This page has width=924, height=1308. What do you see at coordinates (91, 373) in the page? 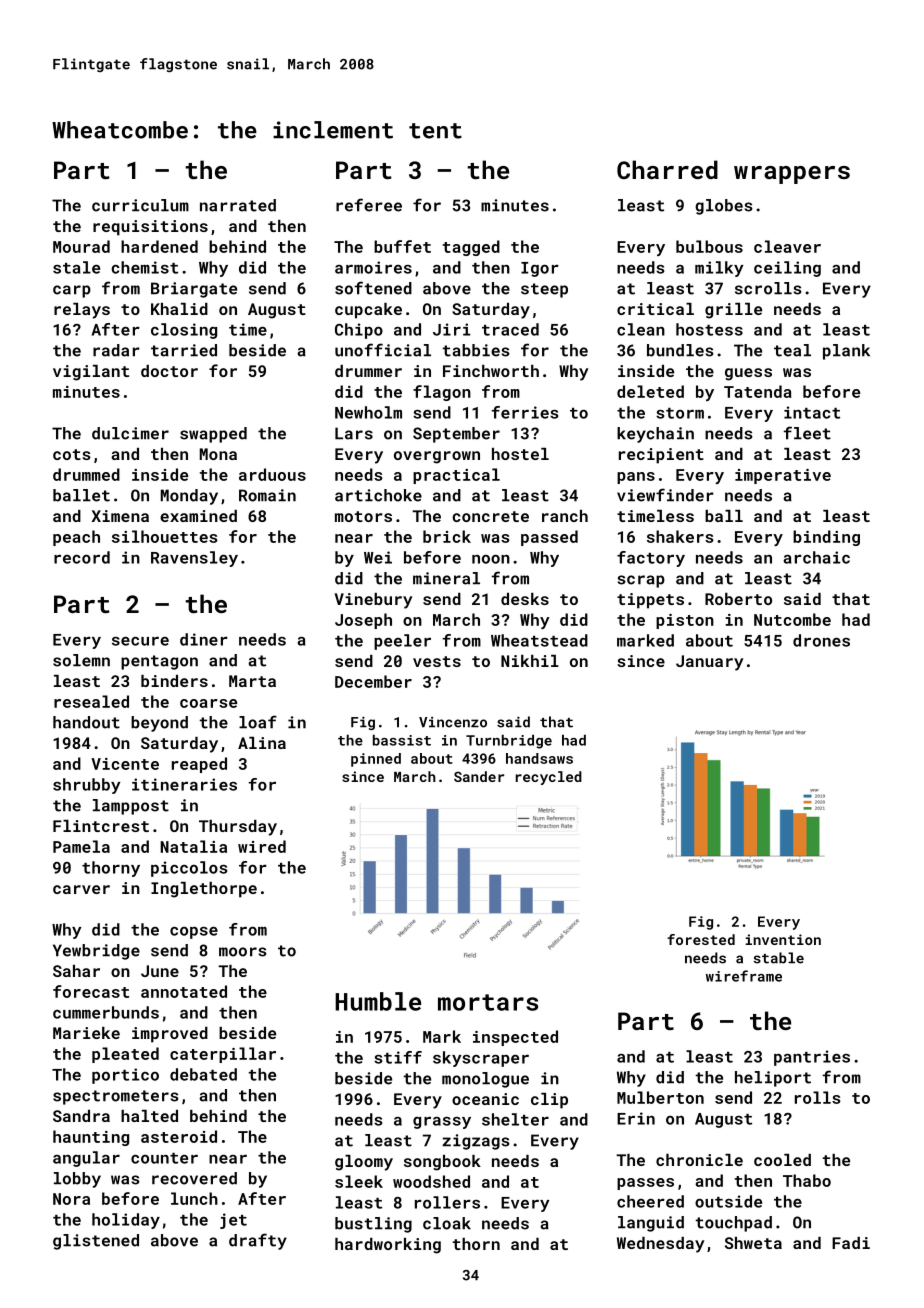
I see `vigilant` at bounding box center [91, 373].
